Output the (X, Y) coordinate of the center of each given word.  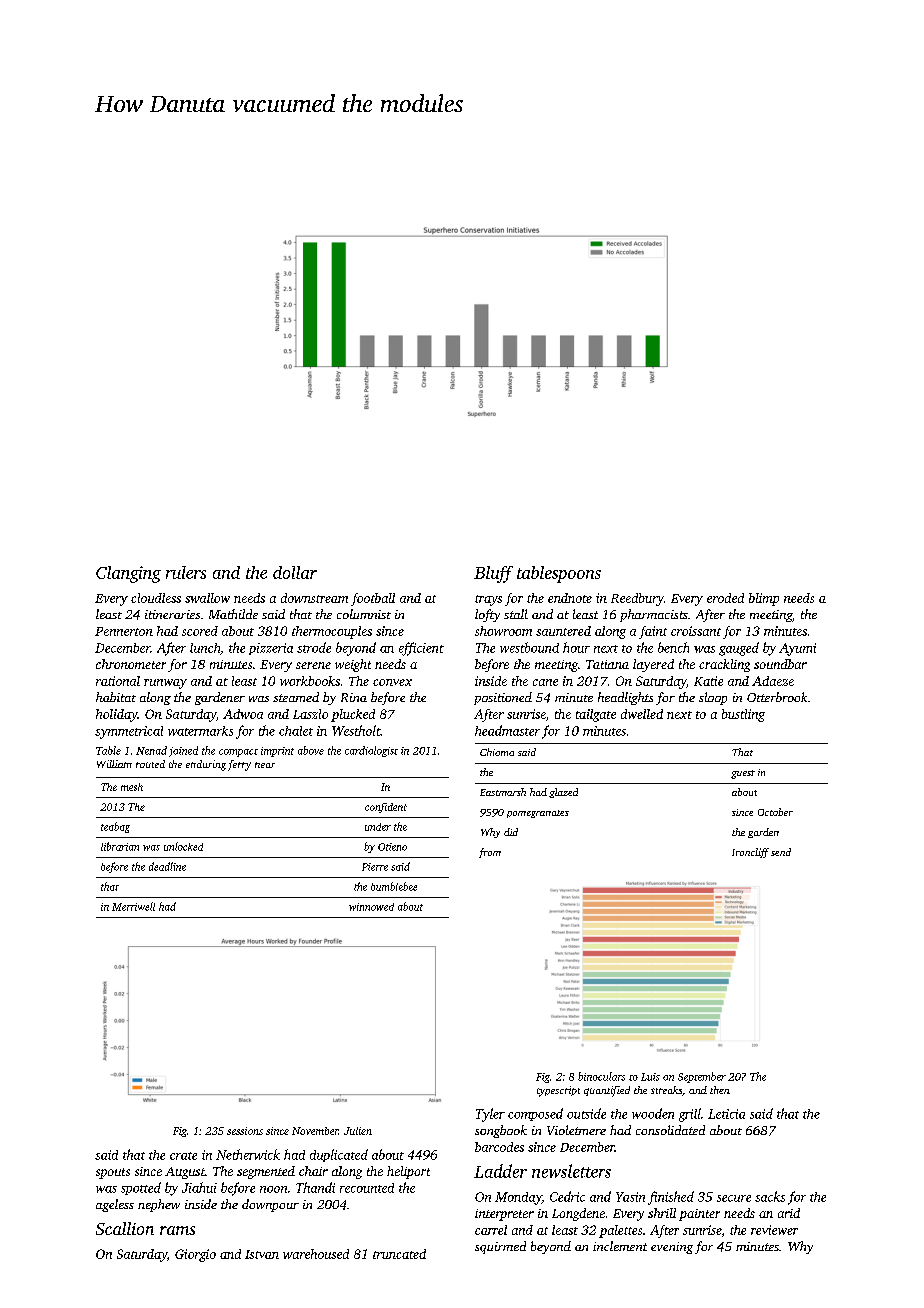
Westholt (356, 730)
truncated (399, 1254)
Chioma (497, 752)
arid (789, 1213)
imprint (277, 752)
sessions (245, 1131)
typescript (558, 1091)
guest (743, 774)
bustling (743, 715)
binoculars (601, 1076)
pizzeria (271, 649)
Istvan (262, 1254)
